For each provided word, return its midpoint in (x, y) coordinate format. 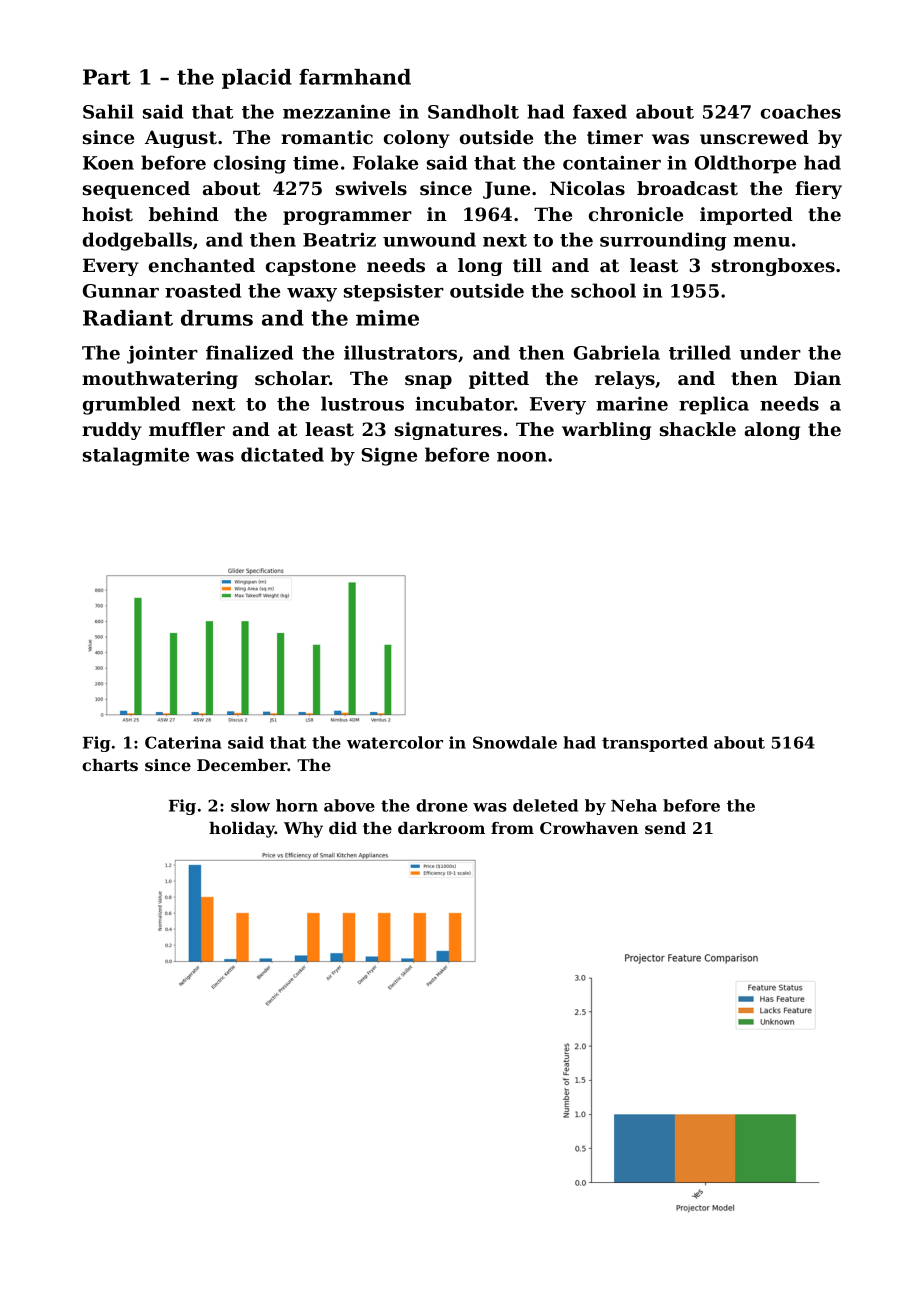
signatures (448, 431)
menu (761, 242)
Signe (389, 456)
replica (714, 405)
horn (297, 805)
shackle (698, 429)
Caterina (183, 742)
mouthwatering (160, 380)
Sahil (108, 111)
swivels (371, 188)
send (665, 828)
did (343, 828)
